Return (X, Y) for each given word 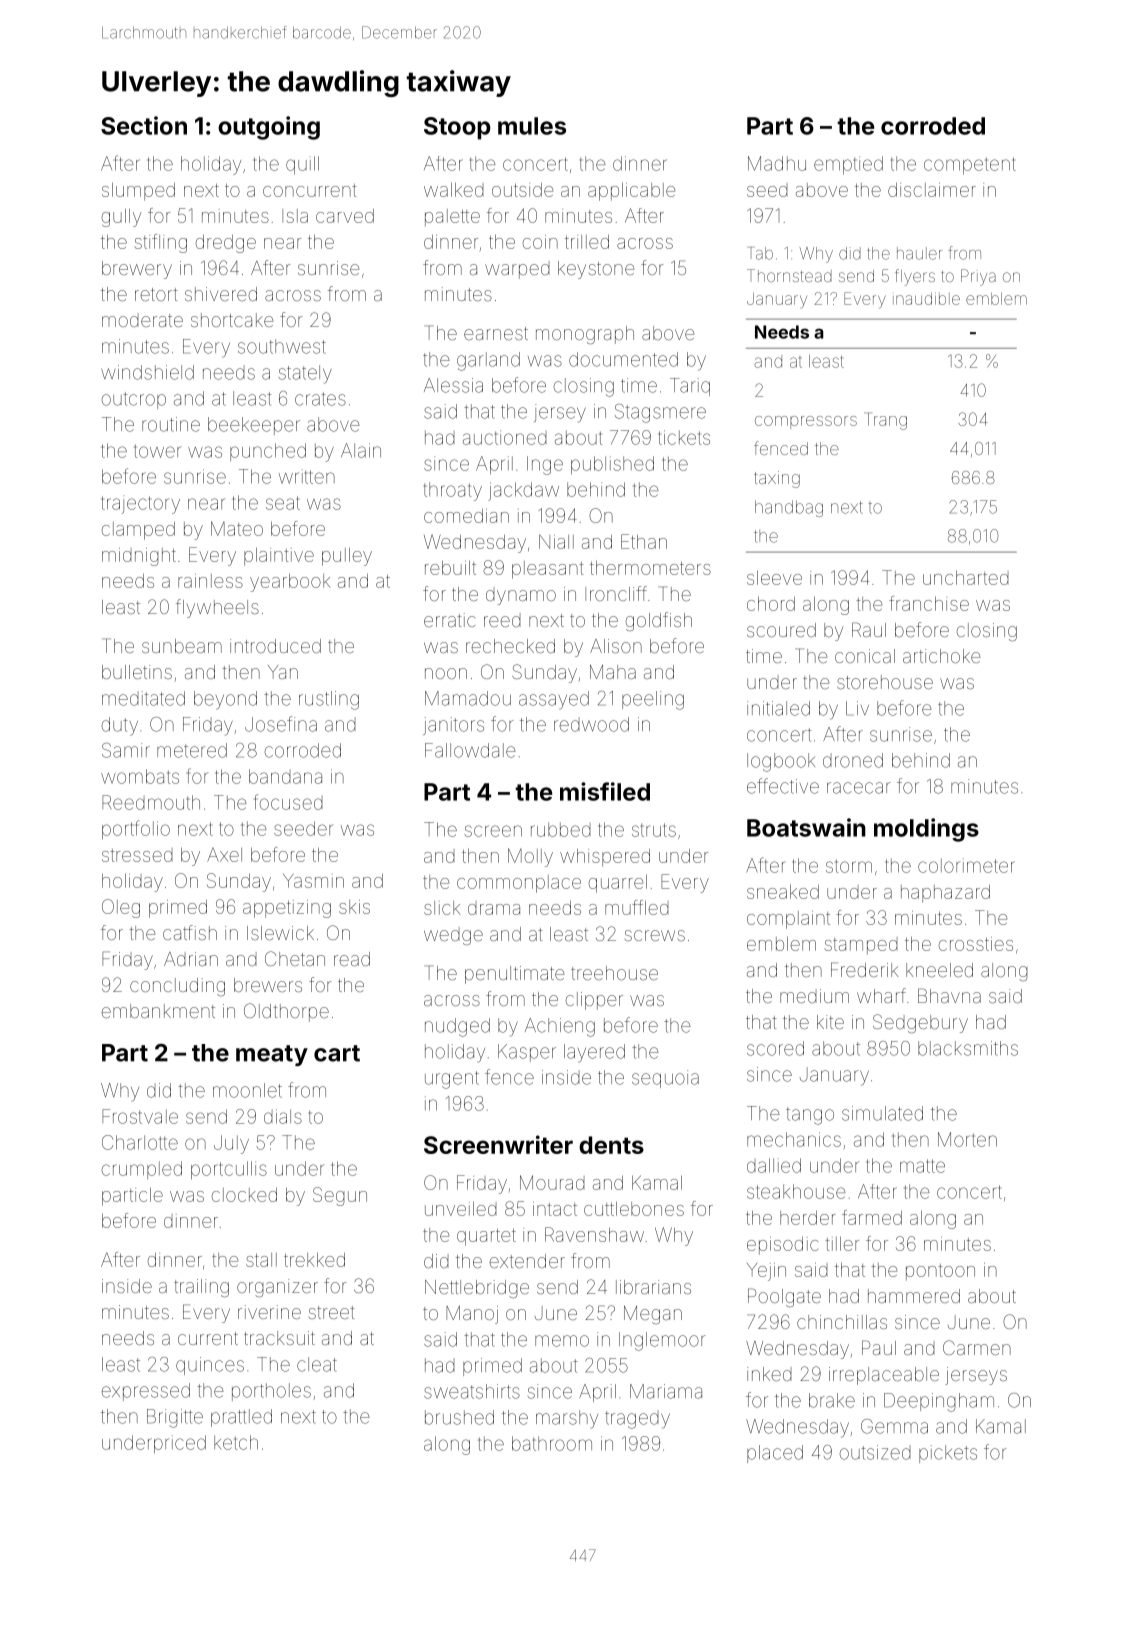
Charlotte (140, 1142)
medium (814, 996)
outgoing (269, 128)
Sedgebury (920, 1023)
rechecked (510, 646)
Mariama (666, 1391)
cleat (317, 1364)
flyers (915, 277)
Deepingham (939, 1402)
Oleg (121, 908)
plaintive (279, 557)
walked (454, 190)
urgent (452, 1080)
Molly (530, 857)
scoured (781, 630)
